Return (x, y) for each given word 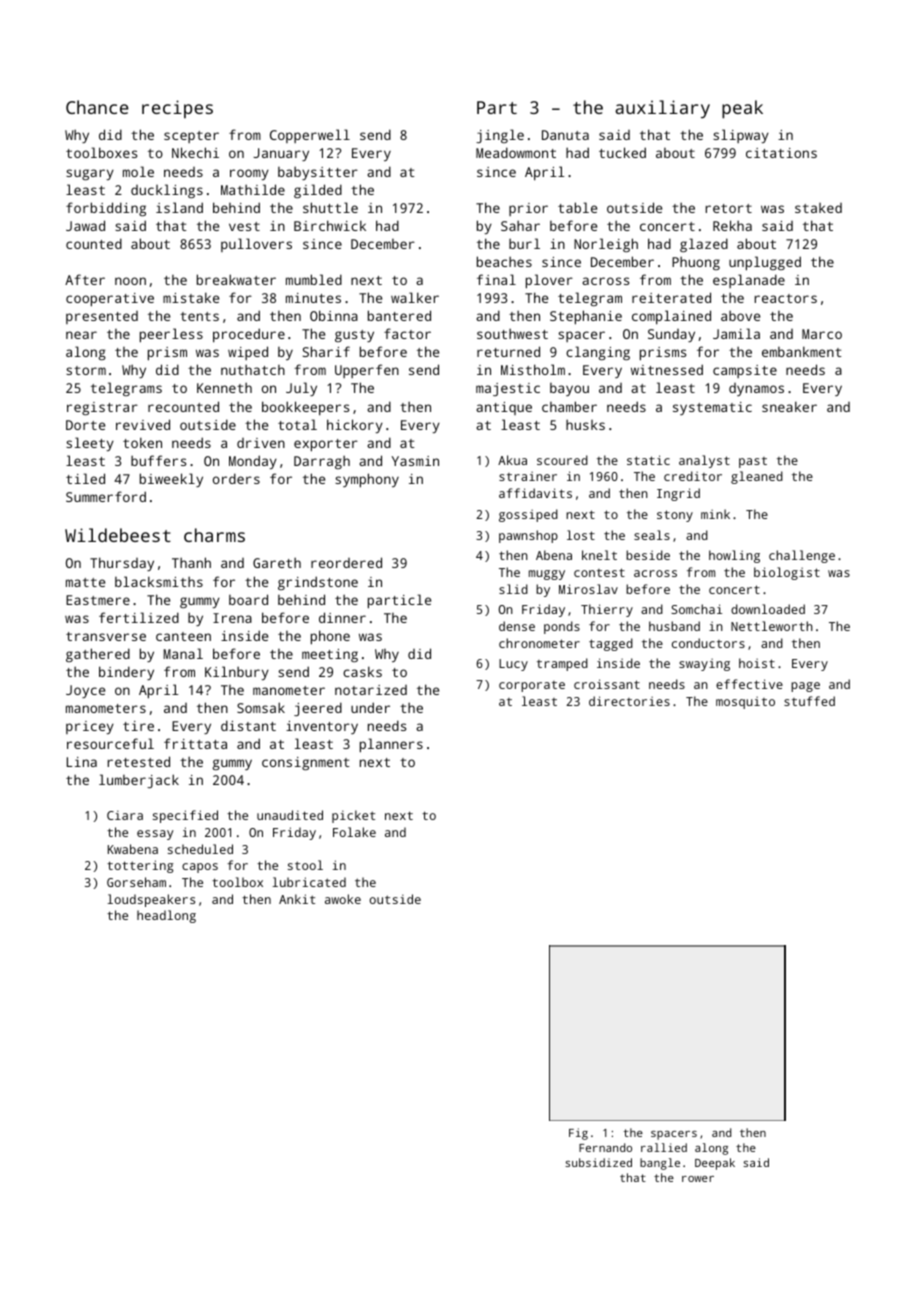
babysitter (318, 173)
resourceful (110, 743)
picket (353, 816)
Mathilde (253, 189)
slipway (741, 136)
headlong (166, 916)
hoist (757, 663)
